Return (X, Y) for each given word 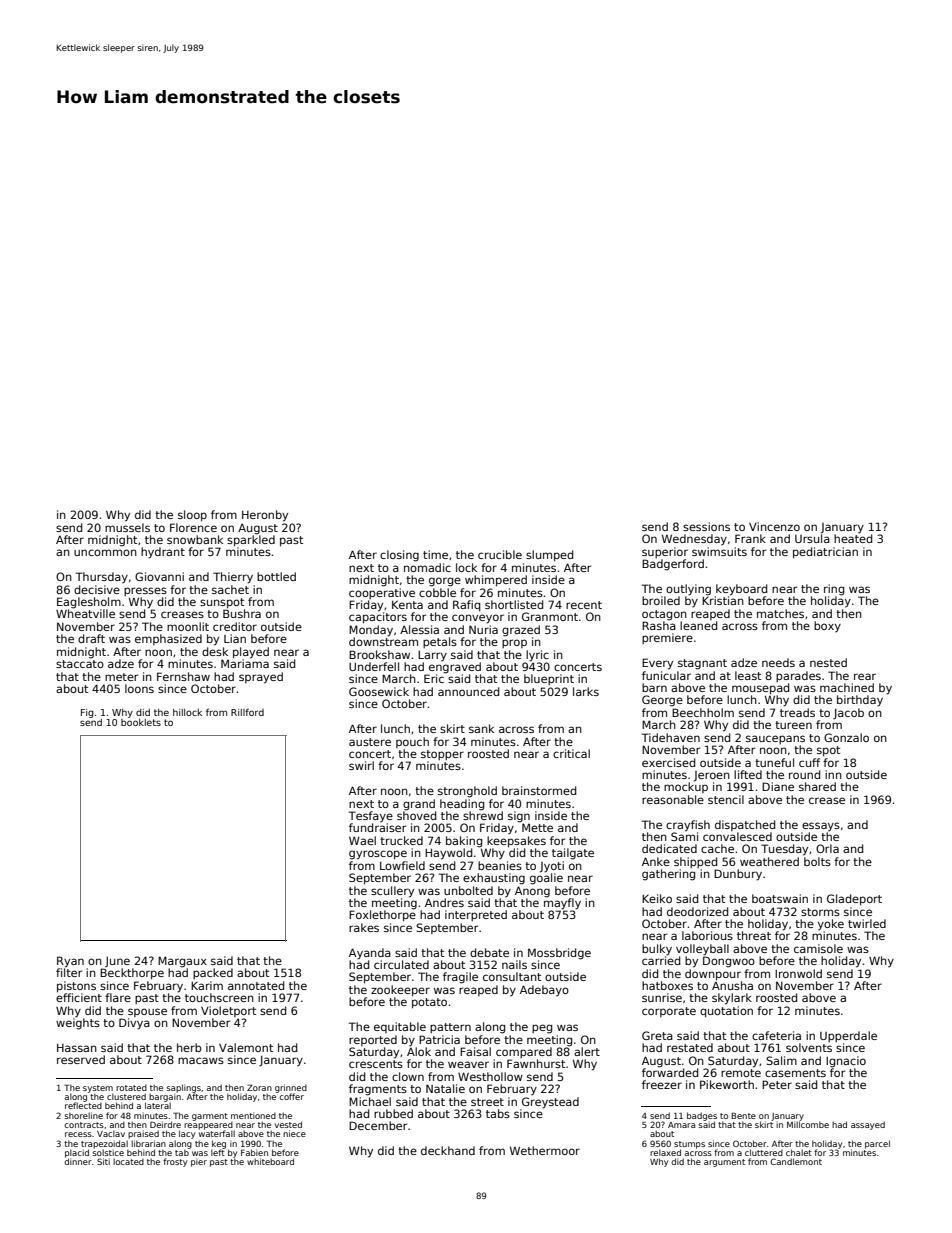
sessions (706, 526)
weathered (769, 861)
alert (587, 1051)
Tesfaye (370, 816)
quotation (726, 1011)
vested (288, 1124)
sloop (192, 516)
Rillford (247, 712)
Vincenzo (774, 526)
